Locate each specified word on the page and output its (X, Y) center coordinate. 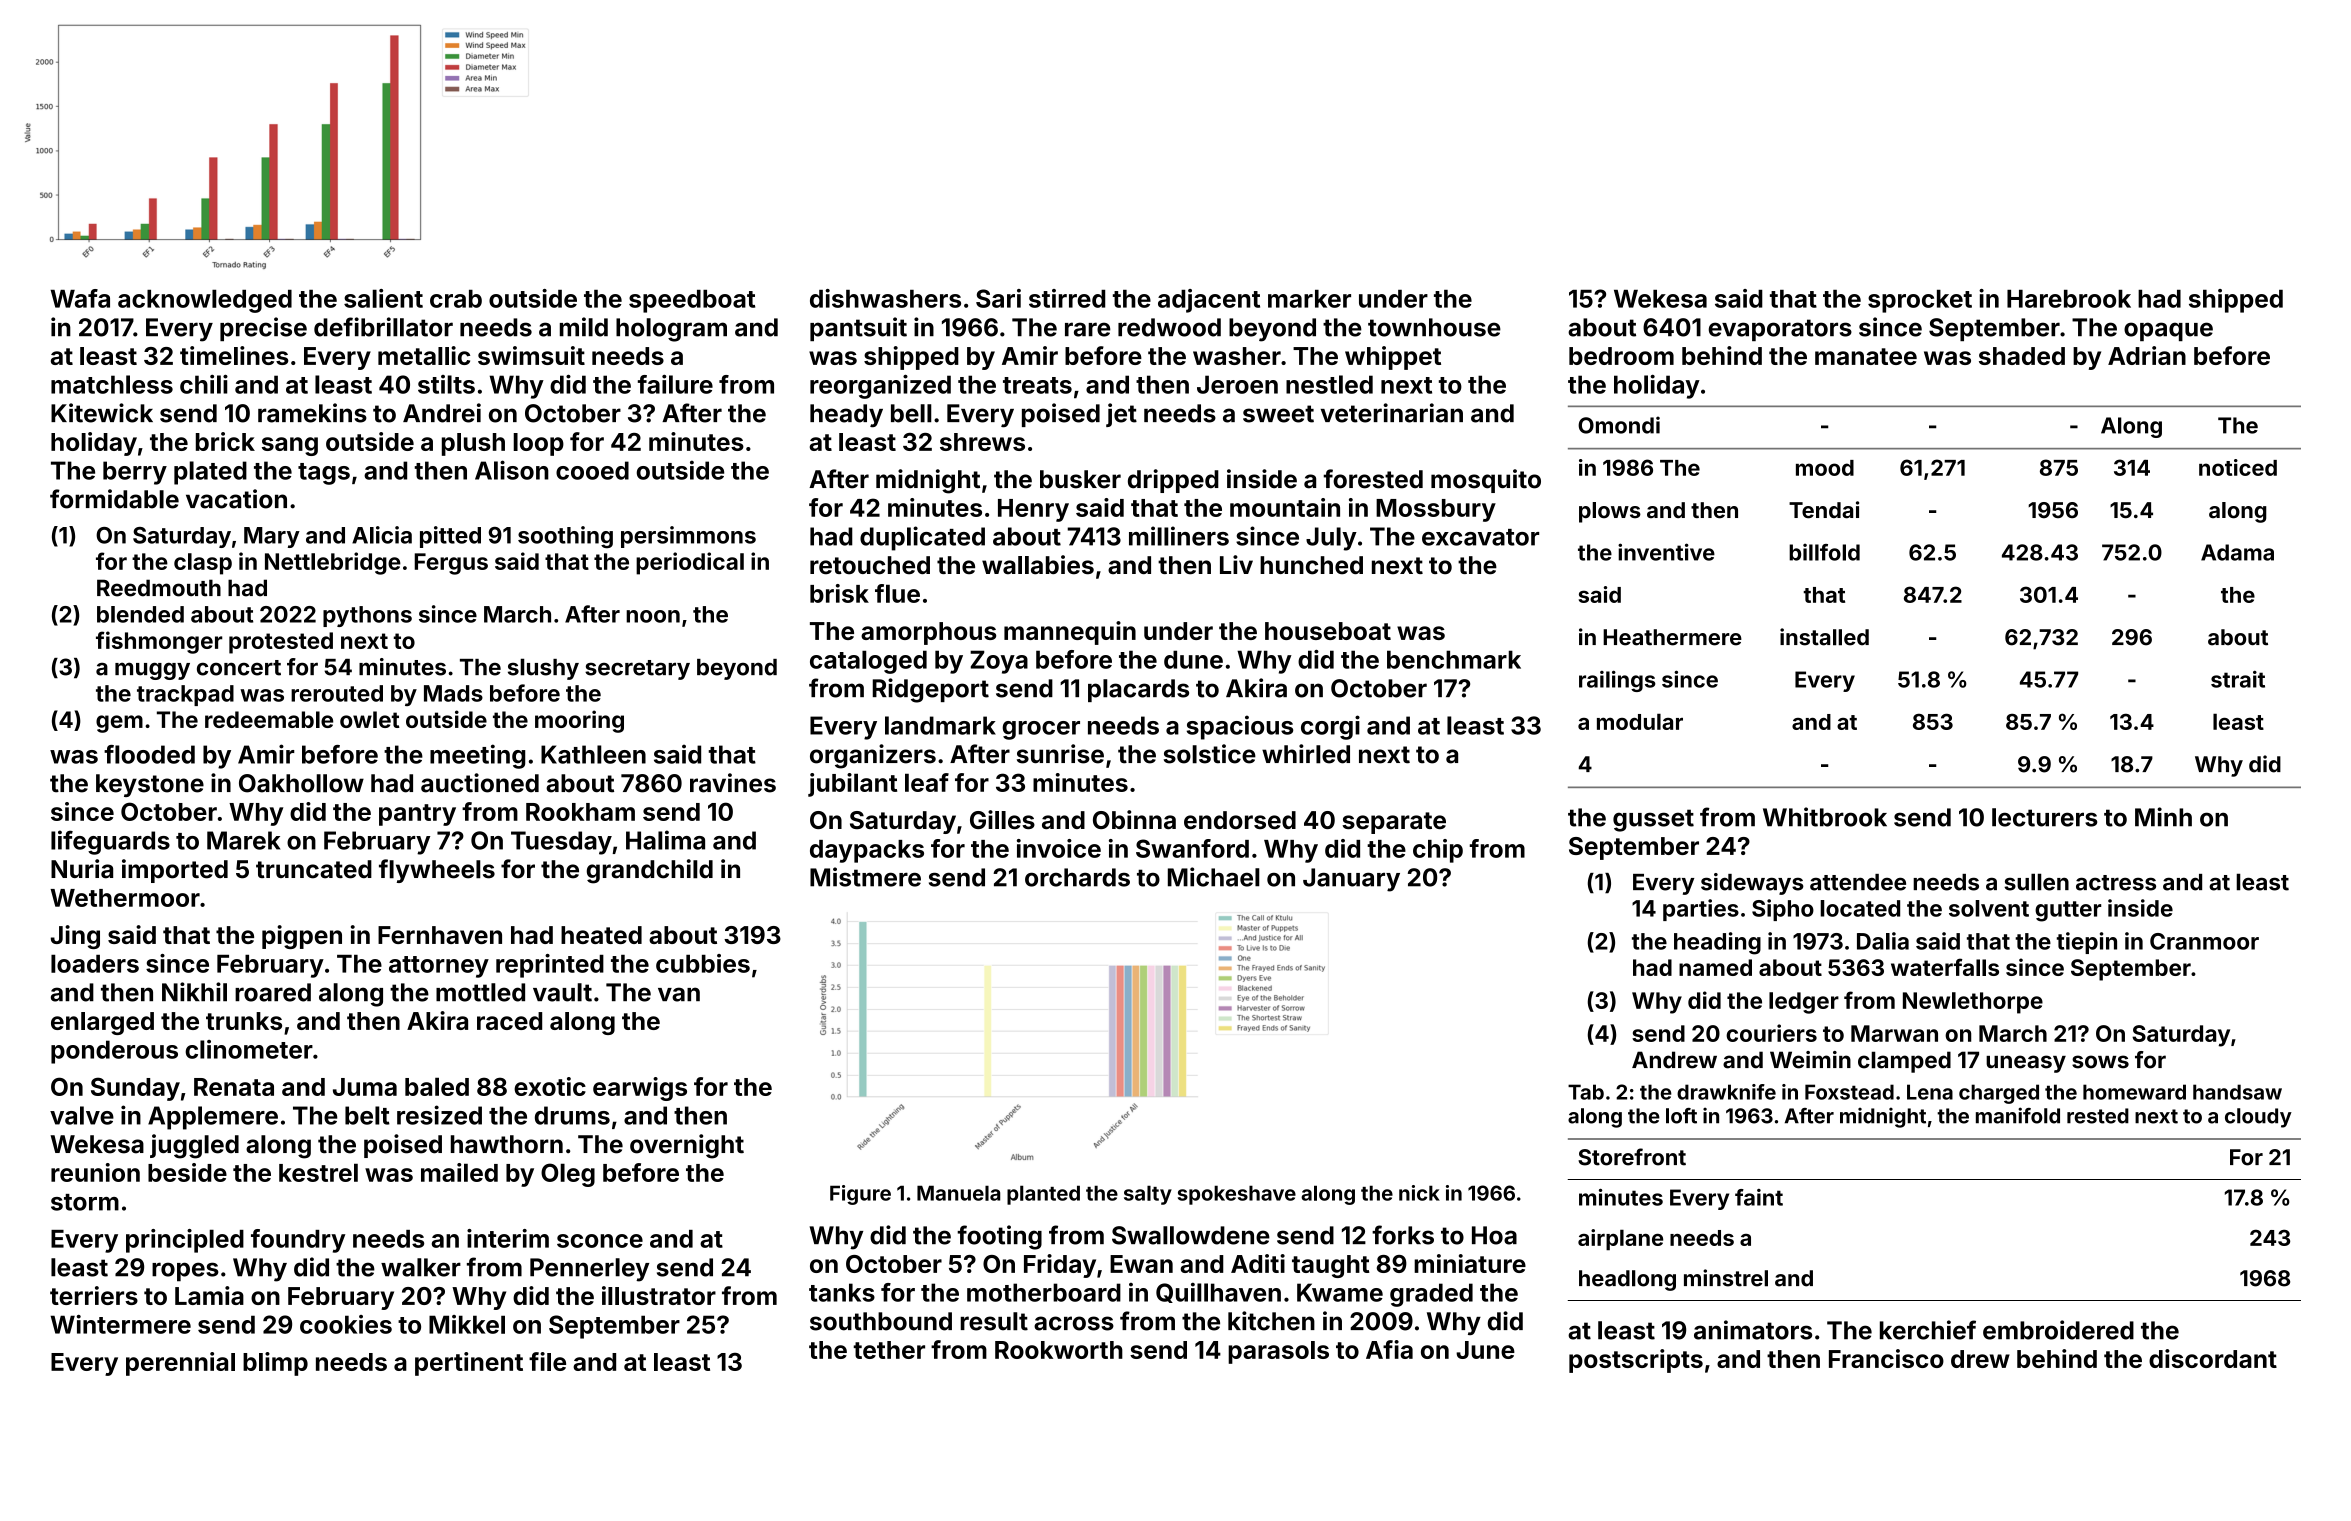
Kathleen (593, 754)
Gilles (1002, 819)
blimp (275, 1364)
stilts (446, 384)
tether (889, 1350)
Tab (1586, 1092)
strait (2238, 679)
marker (1309, 299)
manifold (2018, 1115)
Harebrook (2069, 299)
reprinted (550, 966)
